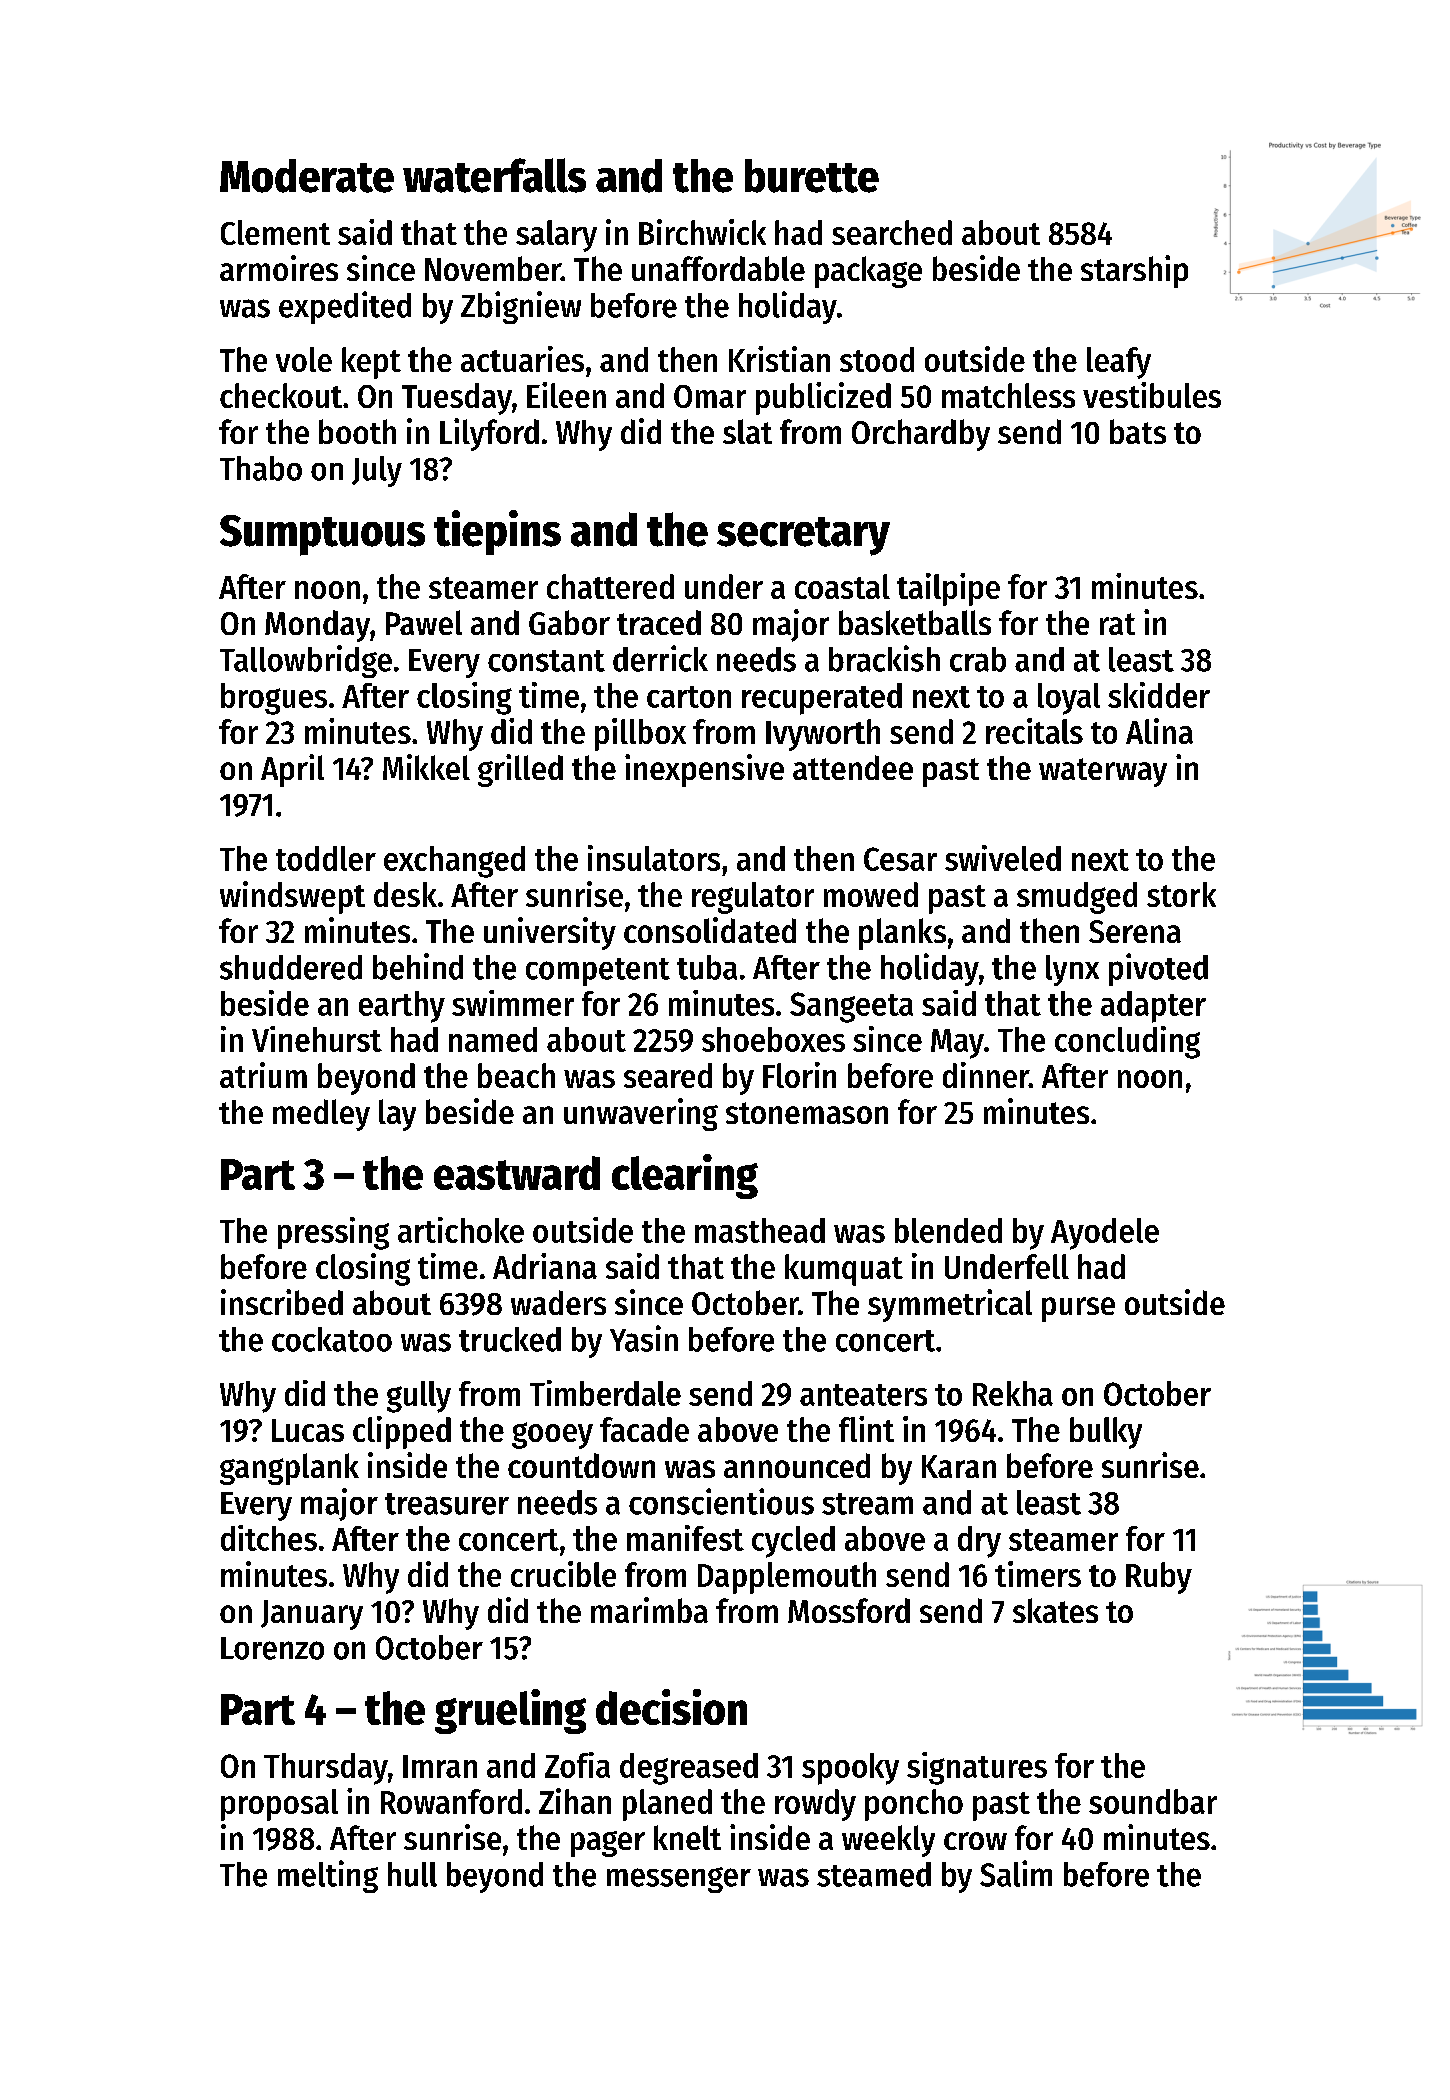 This screenshot has height=2100, width=1450. I want to click on proposal, so click(279, 1805).
